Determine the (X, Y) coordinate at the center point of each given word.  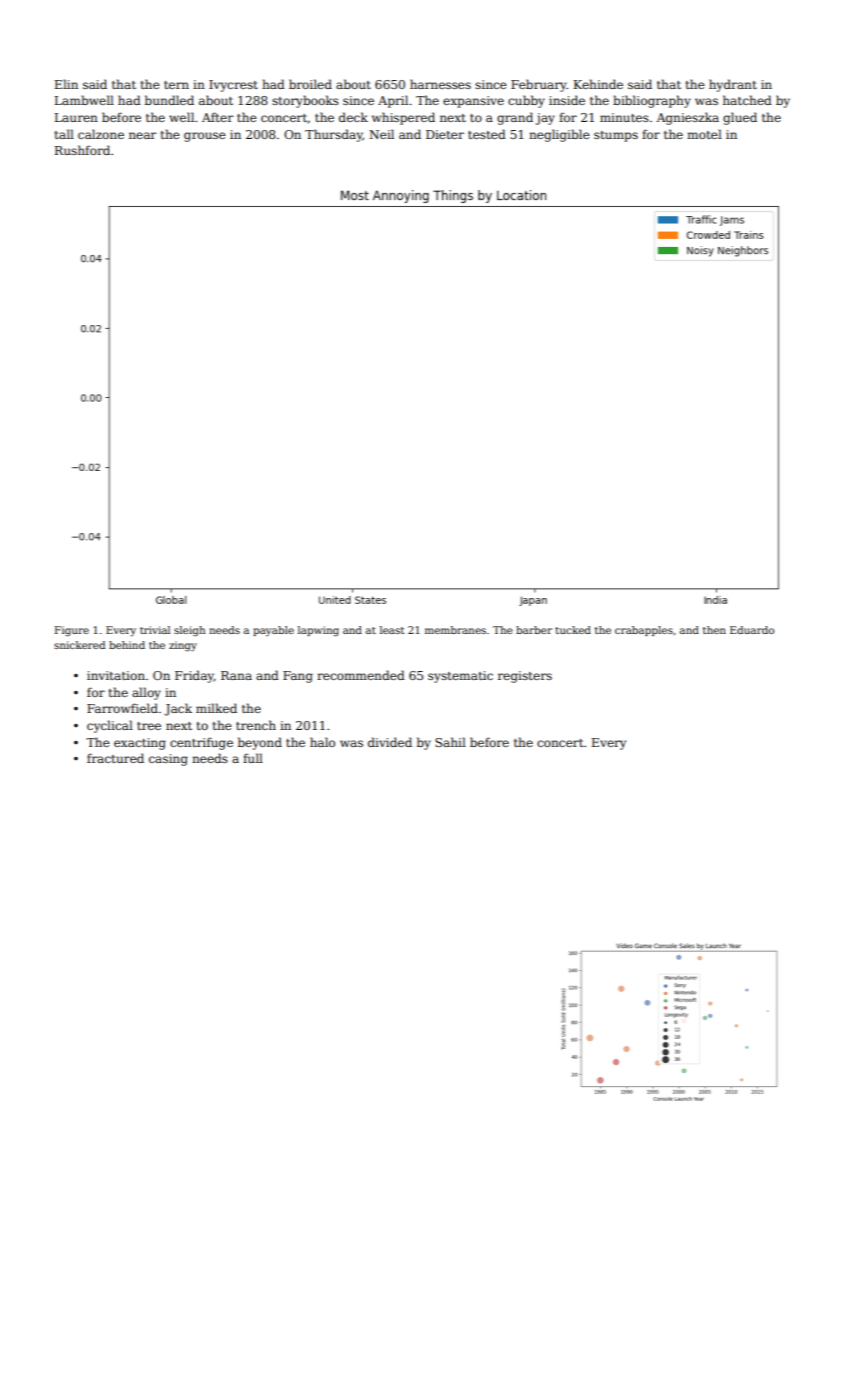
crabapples (644, 631)
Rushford (82, 150)
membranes (455, 630)
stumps (616, 136)
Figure (72, 631)
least (392, 630)
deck (353, 117)
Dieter (445, 134)
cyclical (110, 726)
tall (64, 134)
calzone (101, 134)
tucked (573, 630)
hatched (747, 100)
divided (390, 742)
